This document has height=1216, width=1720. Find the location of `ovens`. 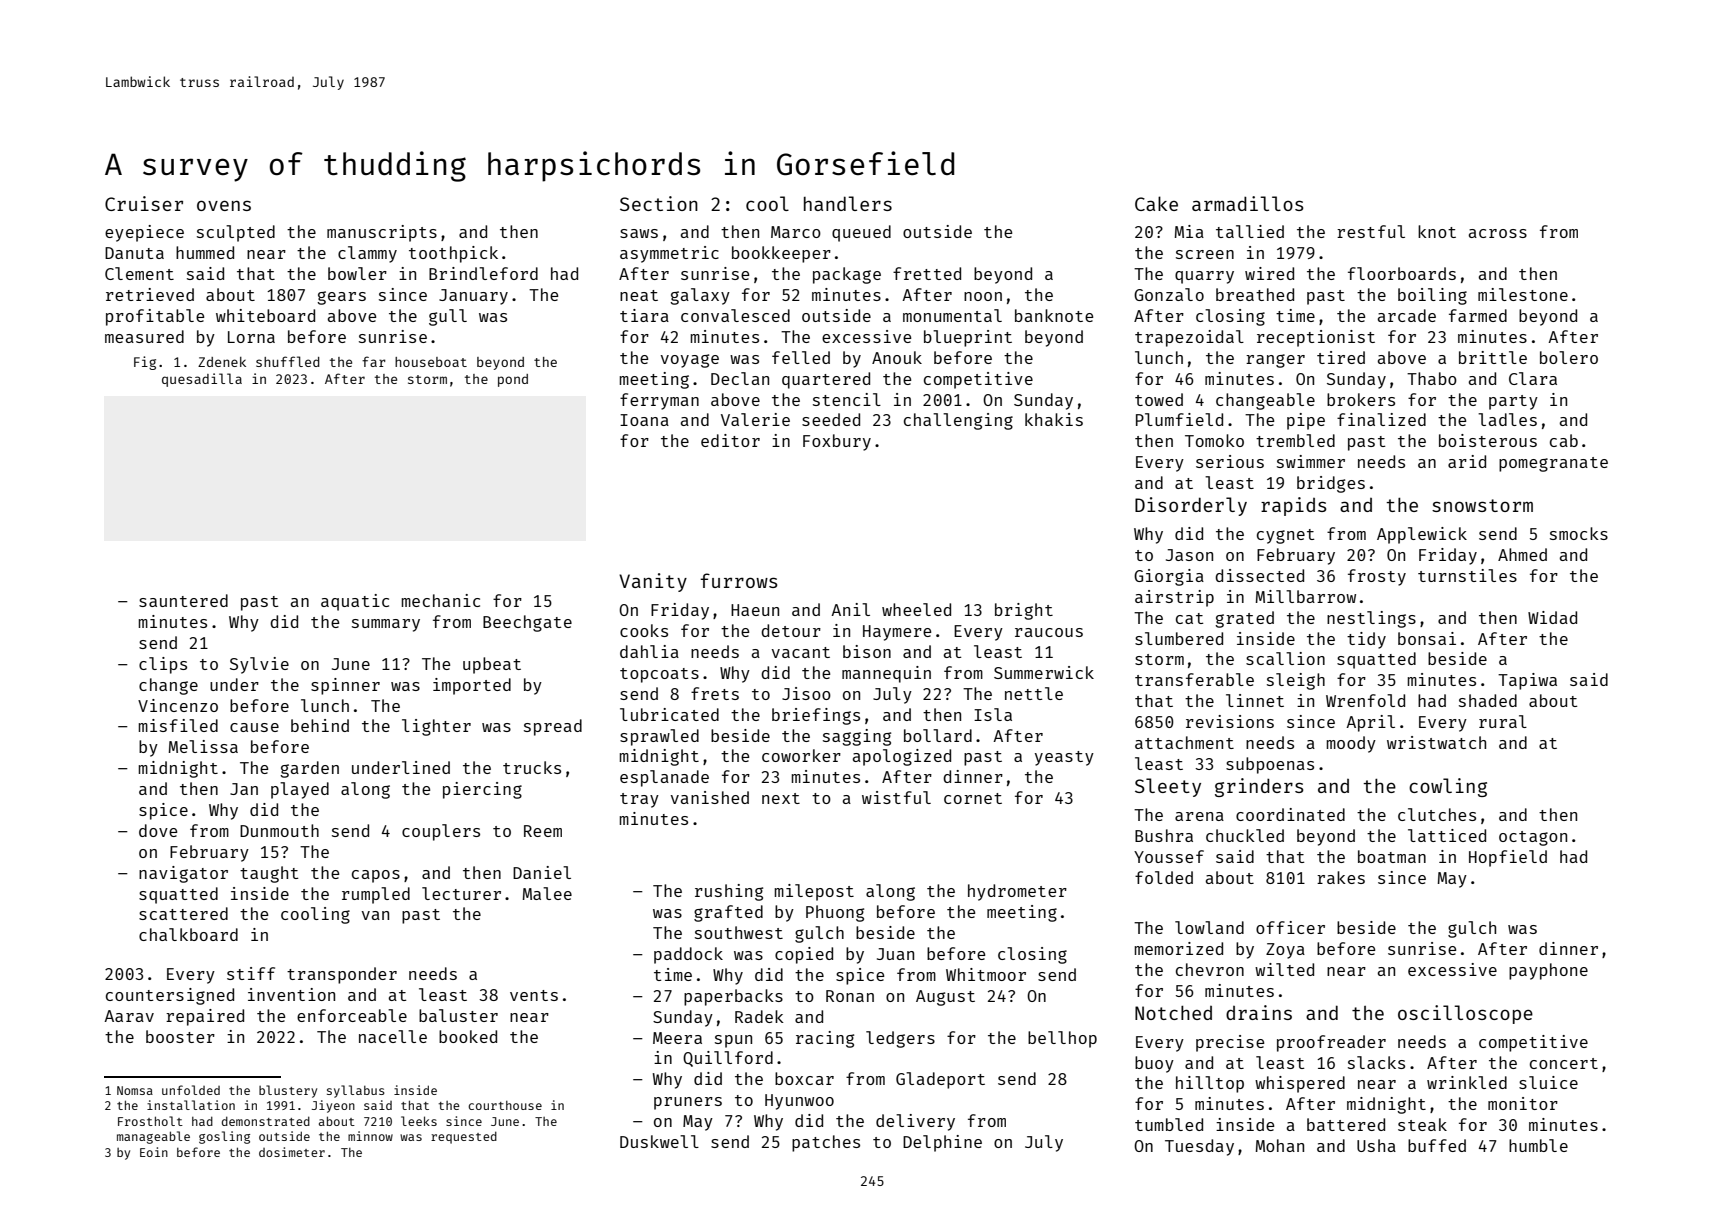

ovens is located at coordinates (224, 205).
